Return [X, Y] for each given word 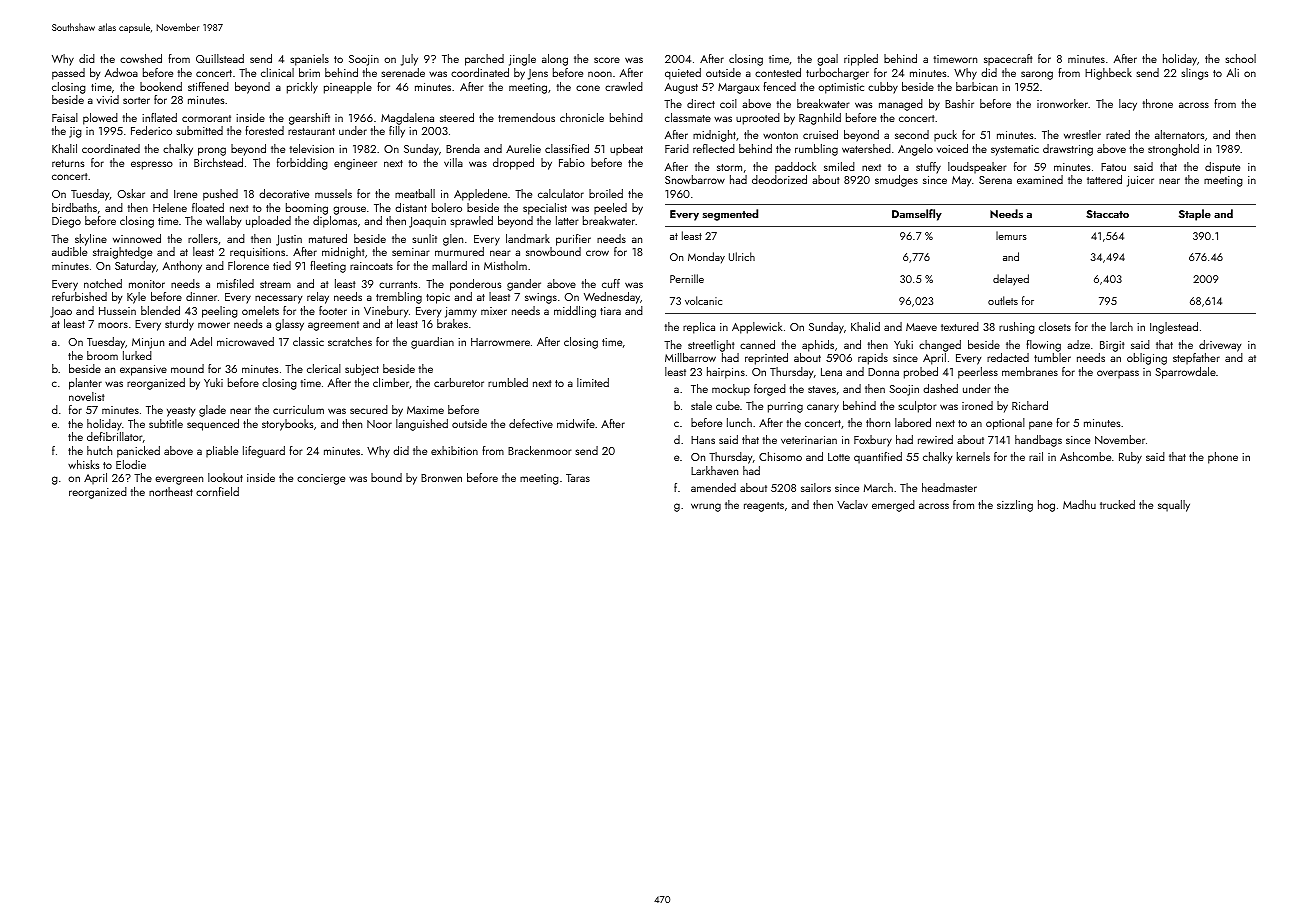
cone [588, 88]
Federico [151, 130]
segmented [730, 215]
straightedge [122, 253]
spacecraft [1008, 60]
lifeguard [264, 452]
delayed [1011, 280]
